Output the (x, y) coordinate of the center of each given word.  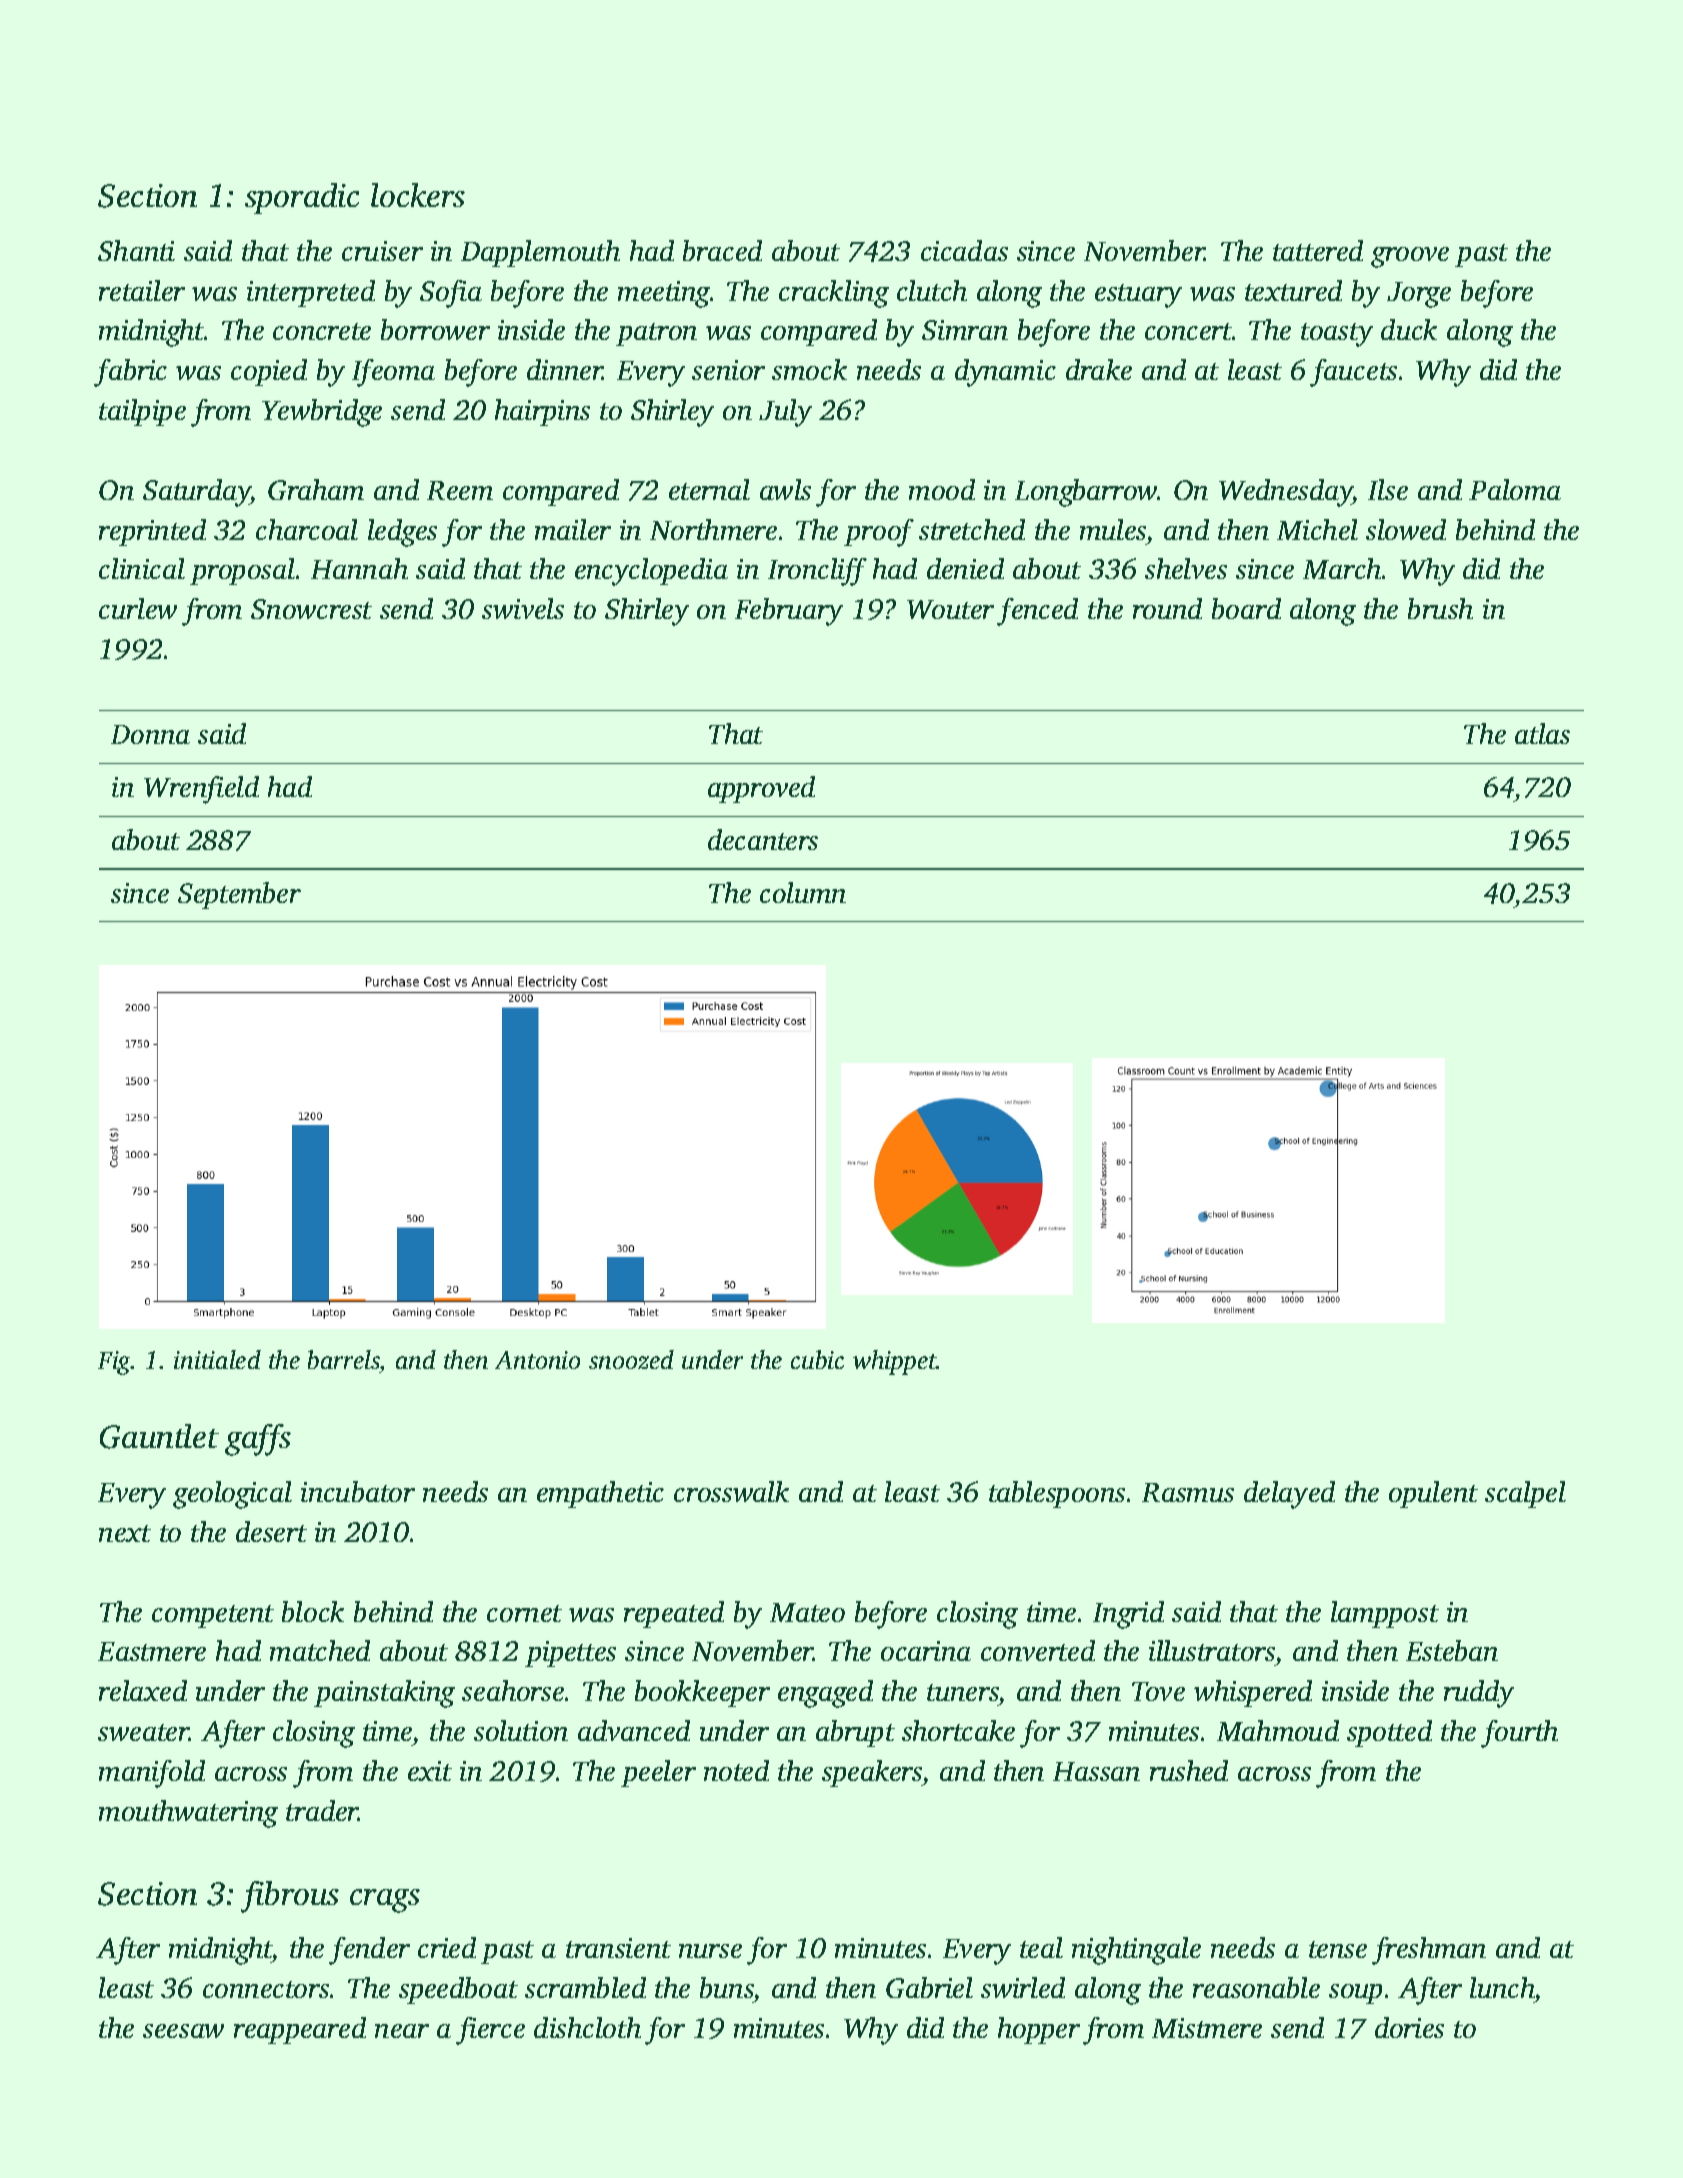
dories (1409, 2027)
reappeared (300, 2030)
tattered (1318, 250)
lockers (418, 195)
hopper (1039, 2030)
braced (722, 250)
